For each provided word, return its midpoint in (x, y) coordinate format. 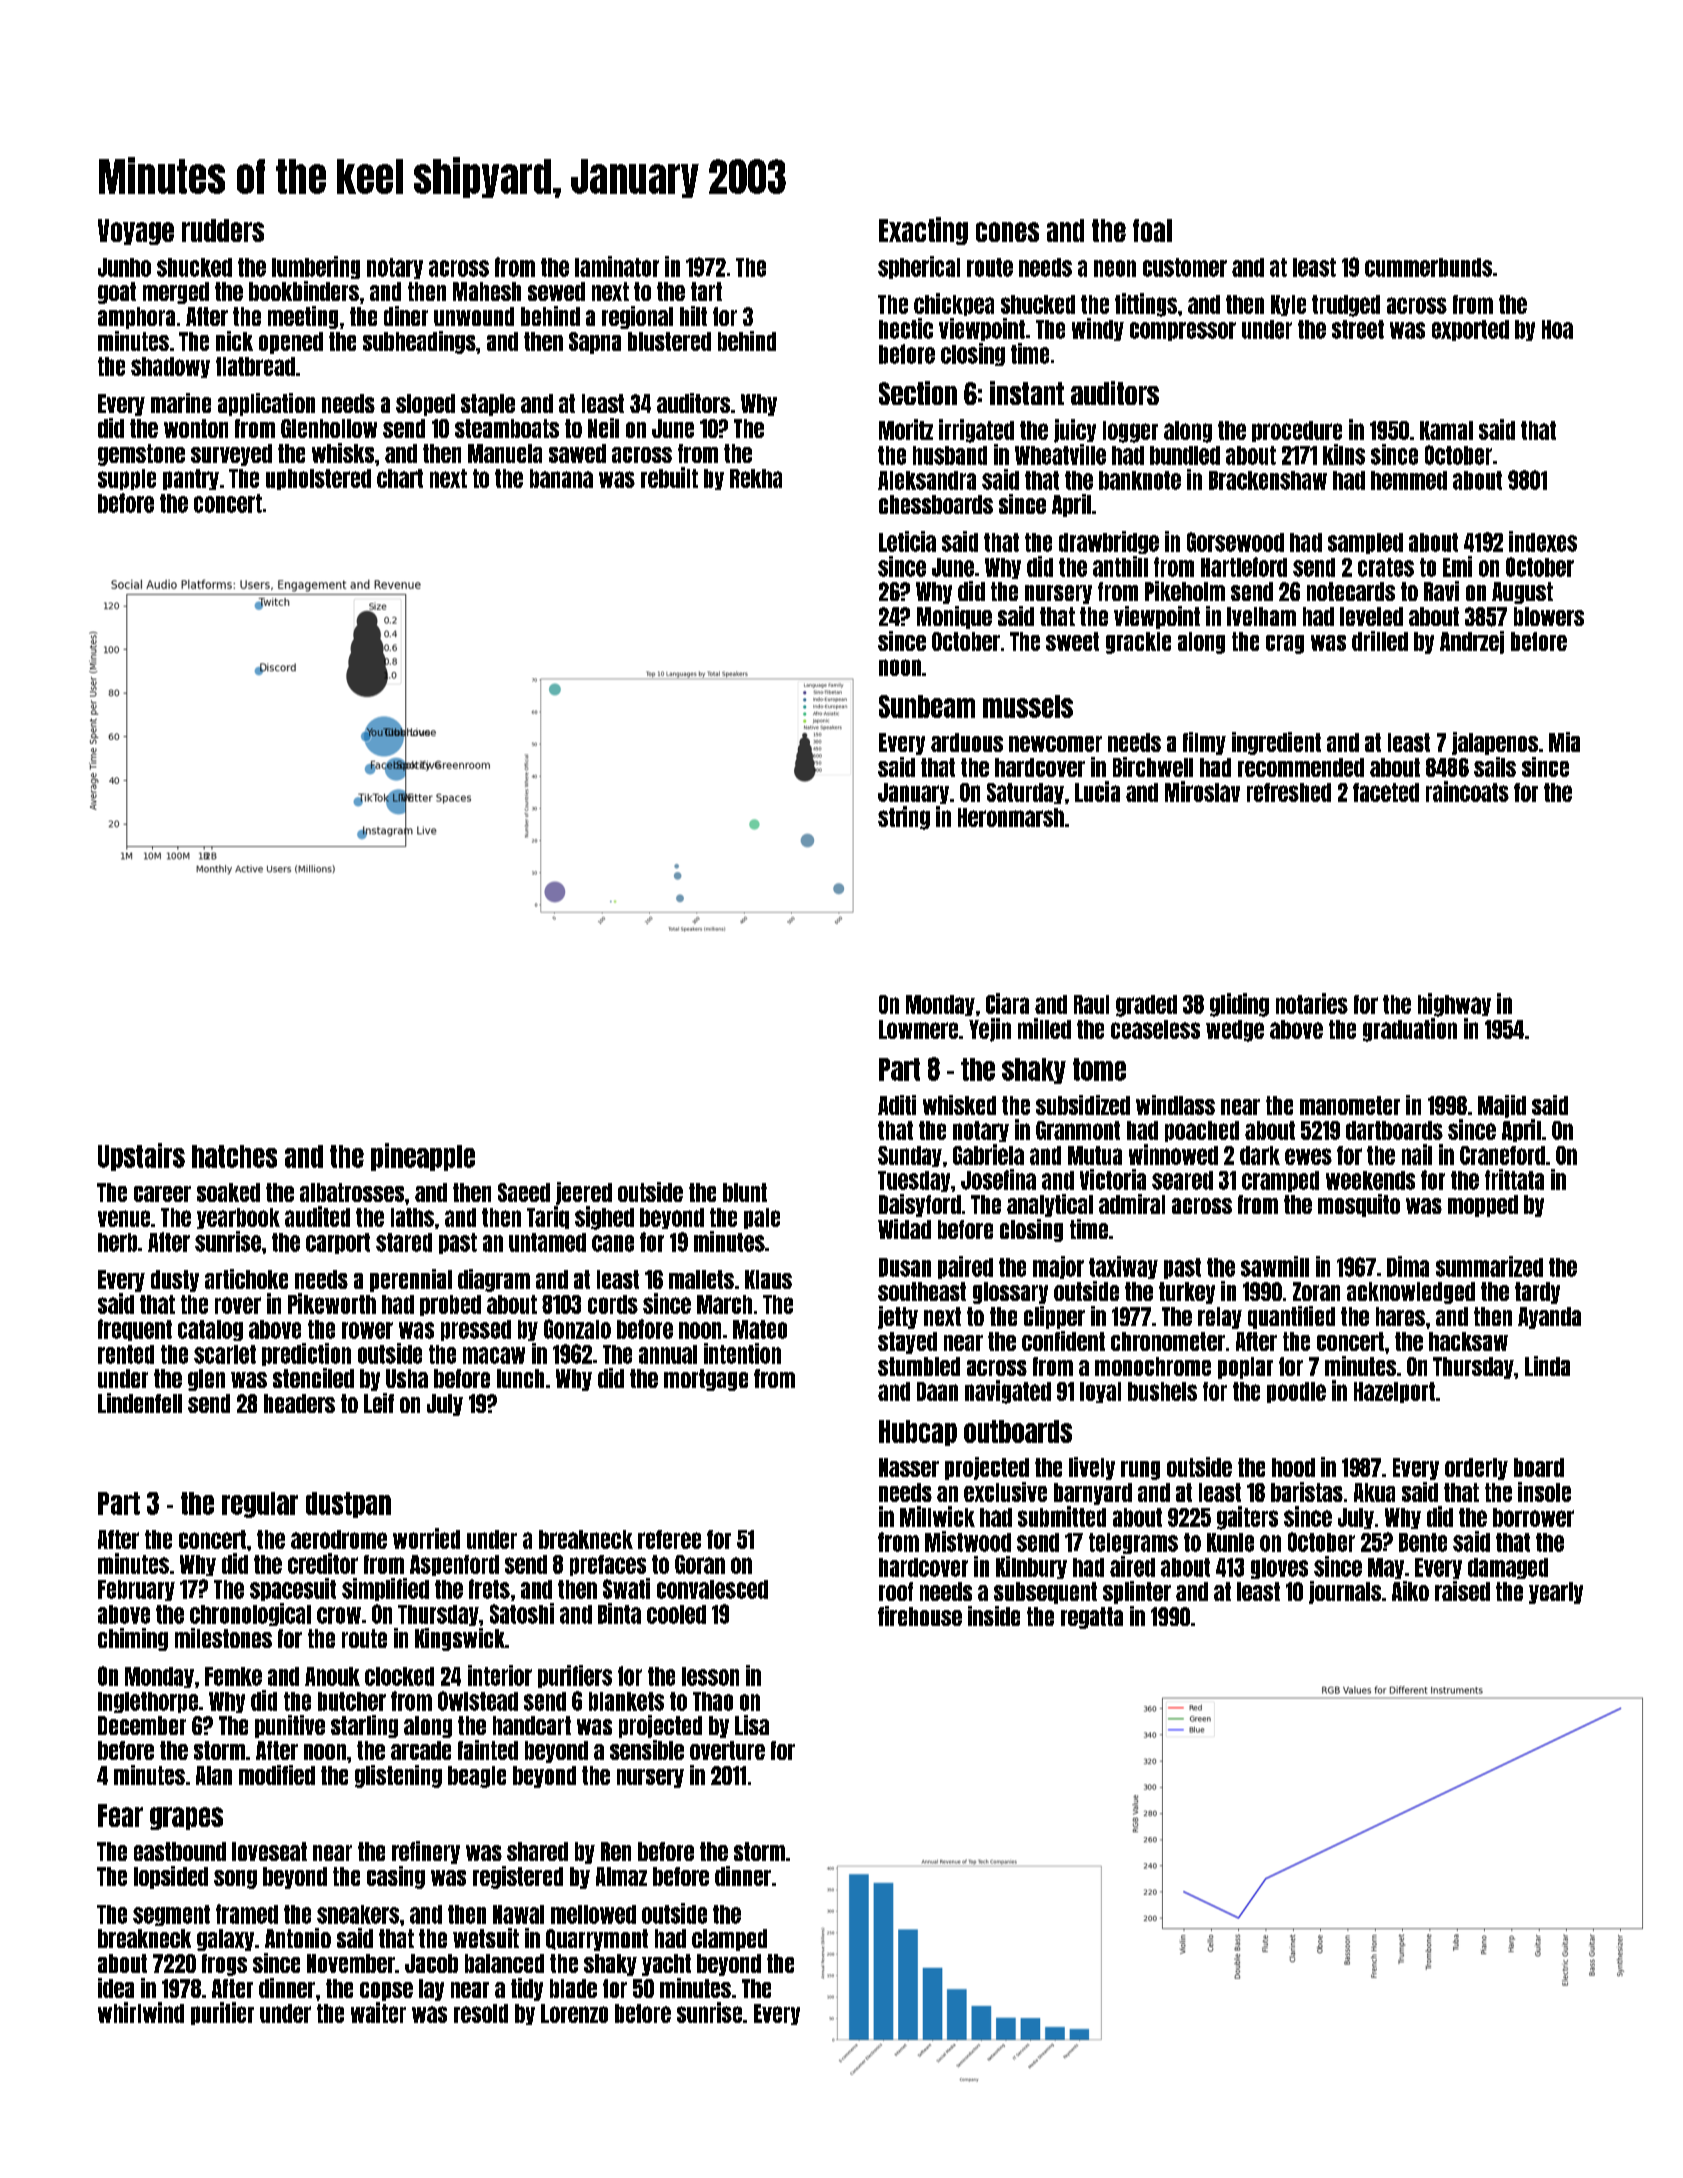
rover (238, 1305)
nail (1417, 1154)
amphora (136, 318)
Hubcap (918, 1433)
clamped (729, 1940)
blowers (1549, 616)
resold (481, 2013)
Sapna (595, 343)
